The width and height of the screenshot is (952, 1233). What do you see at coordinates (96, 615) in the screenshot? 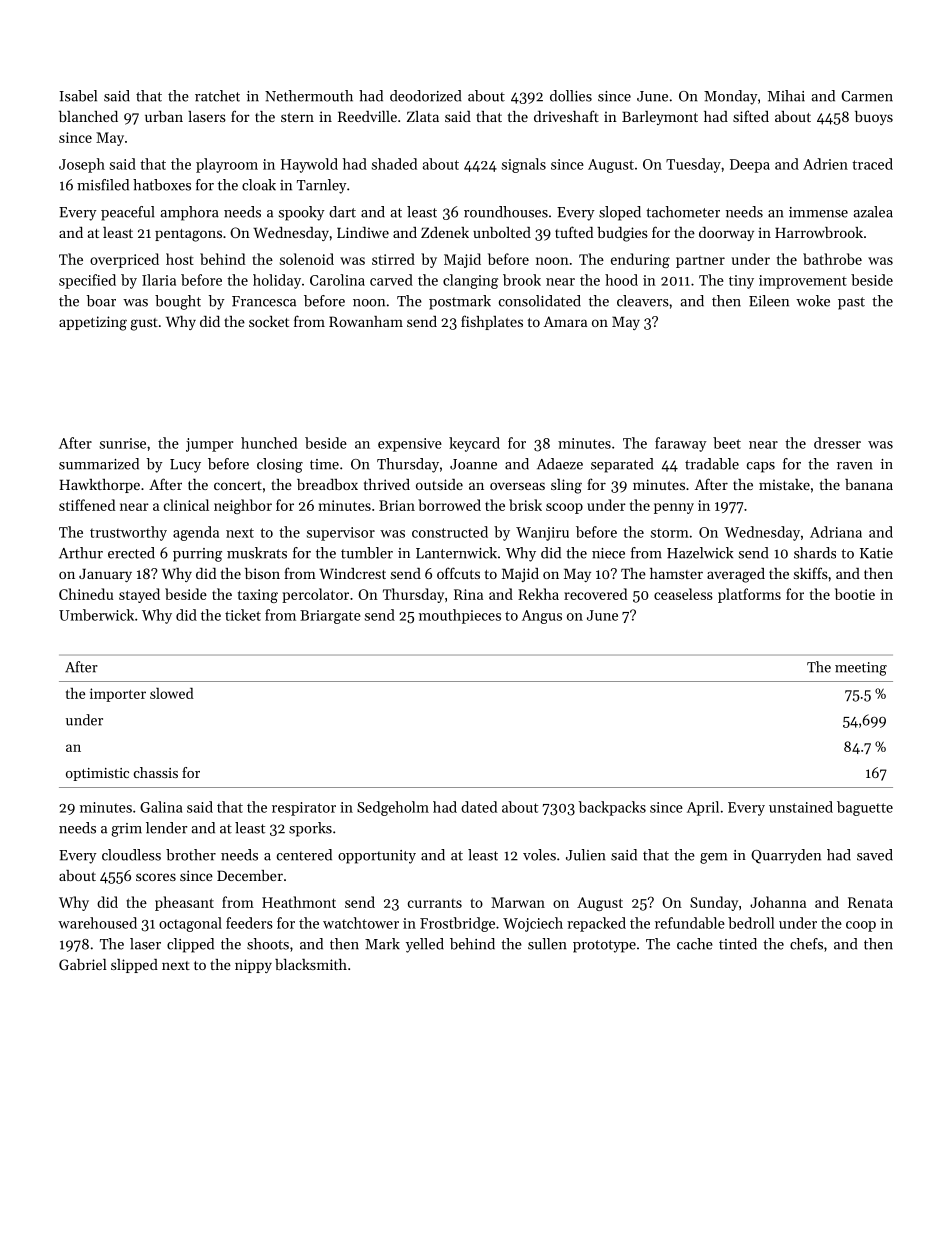
I see `Umberwick` at bounding box center [96, 615].
